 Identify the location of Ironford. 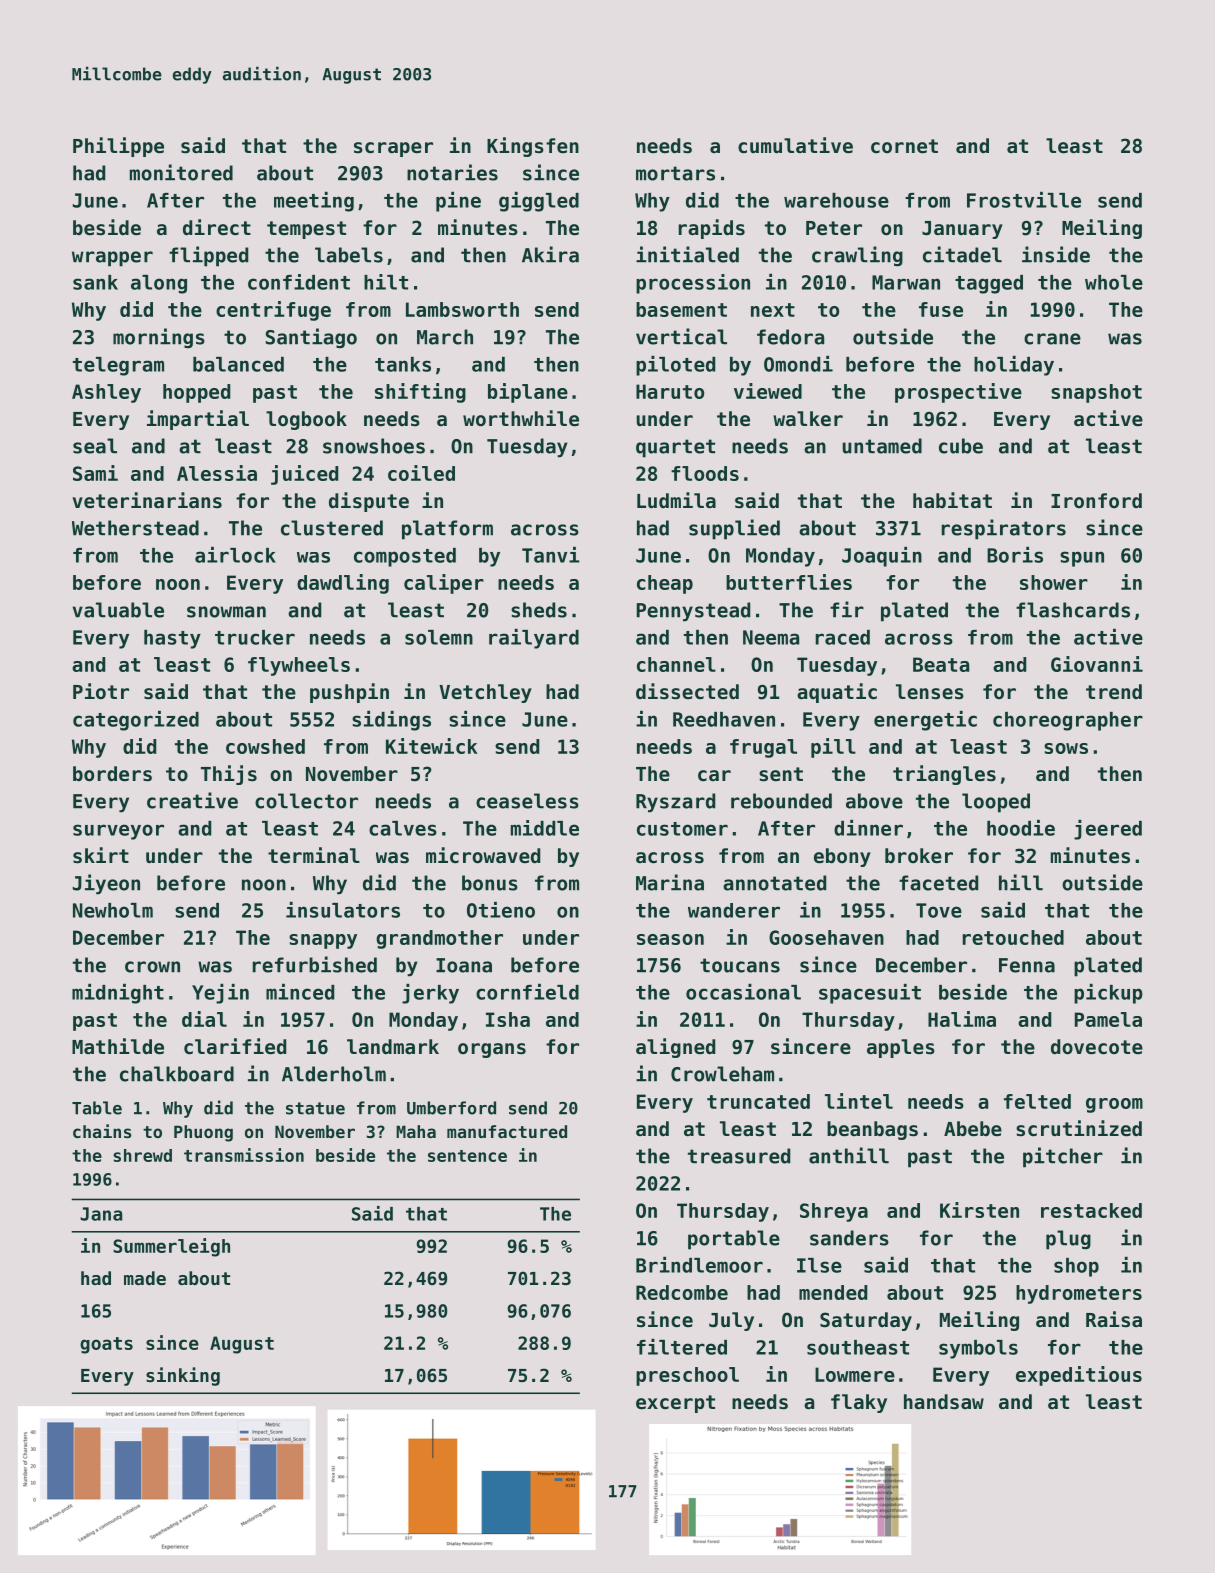
(1096, 500).
